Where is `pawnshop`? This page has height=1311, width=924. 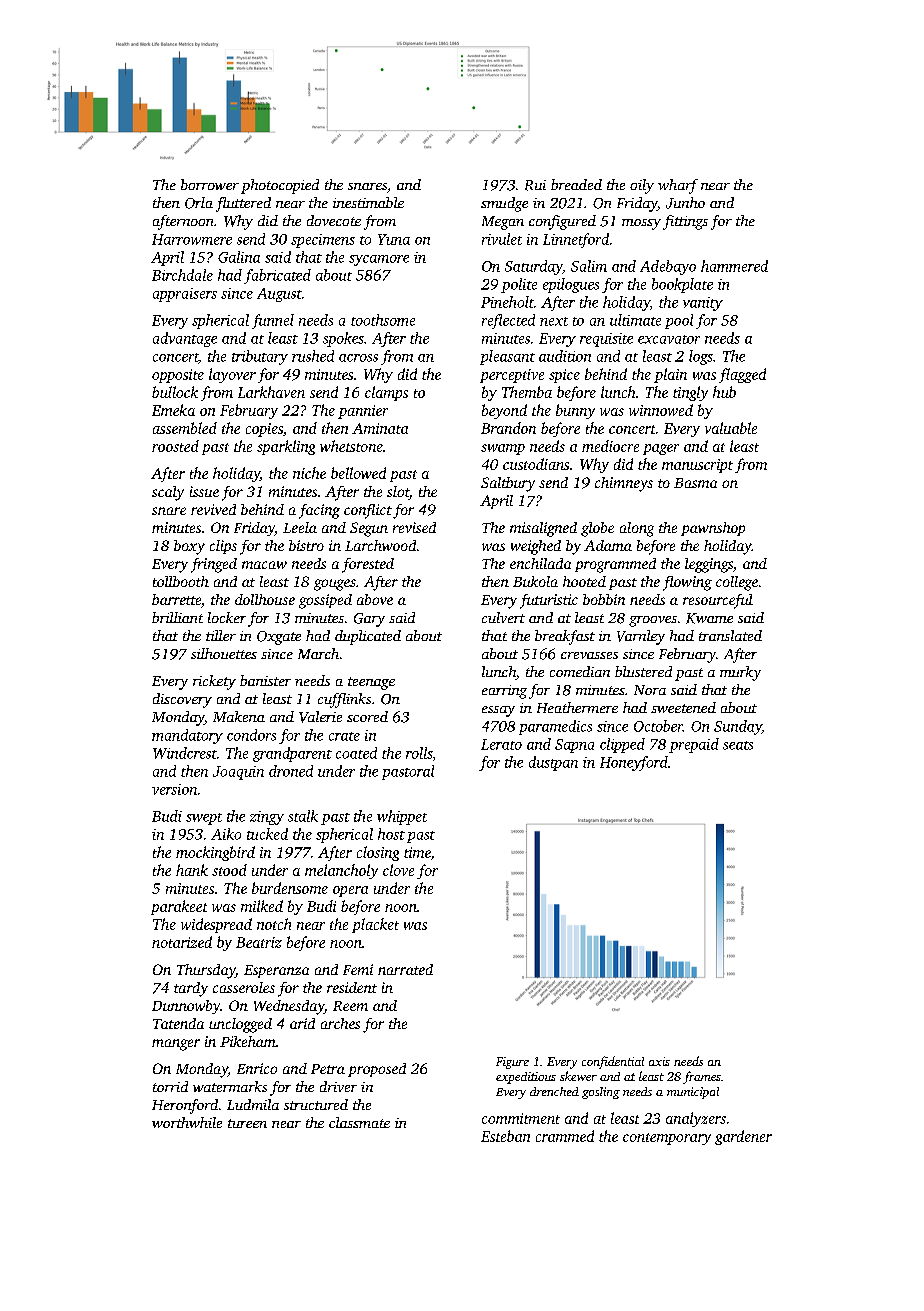
pawnshop is located at coordinates (713, 529).
